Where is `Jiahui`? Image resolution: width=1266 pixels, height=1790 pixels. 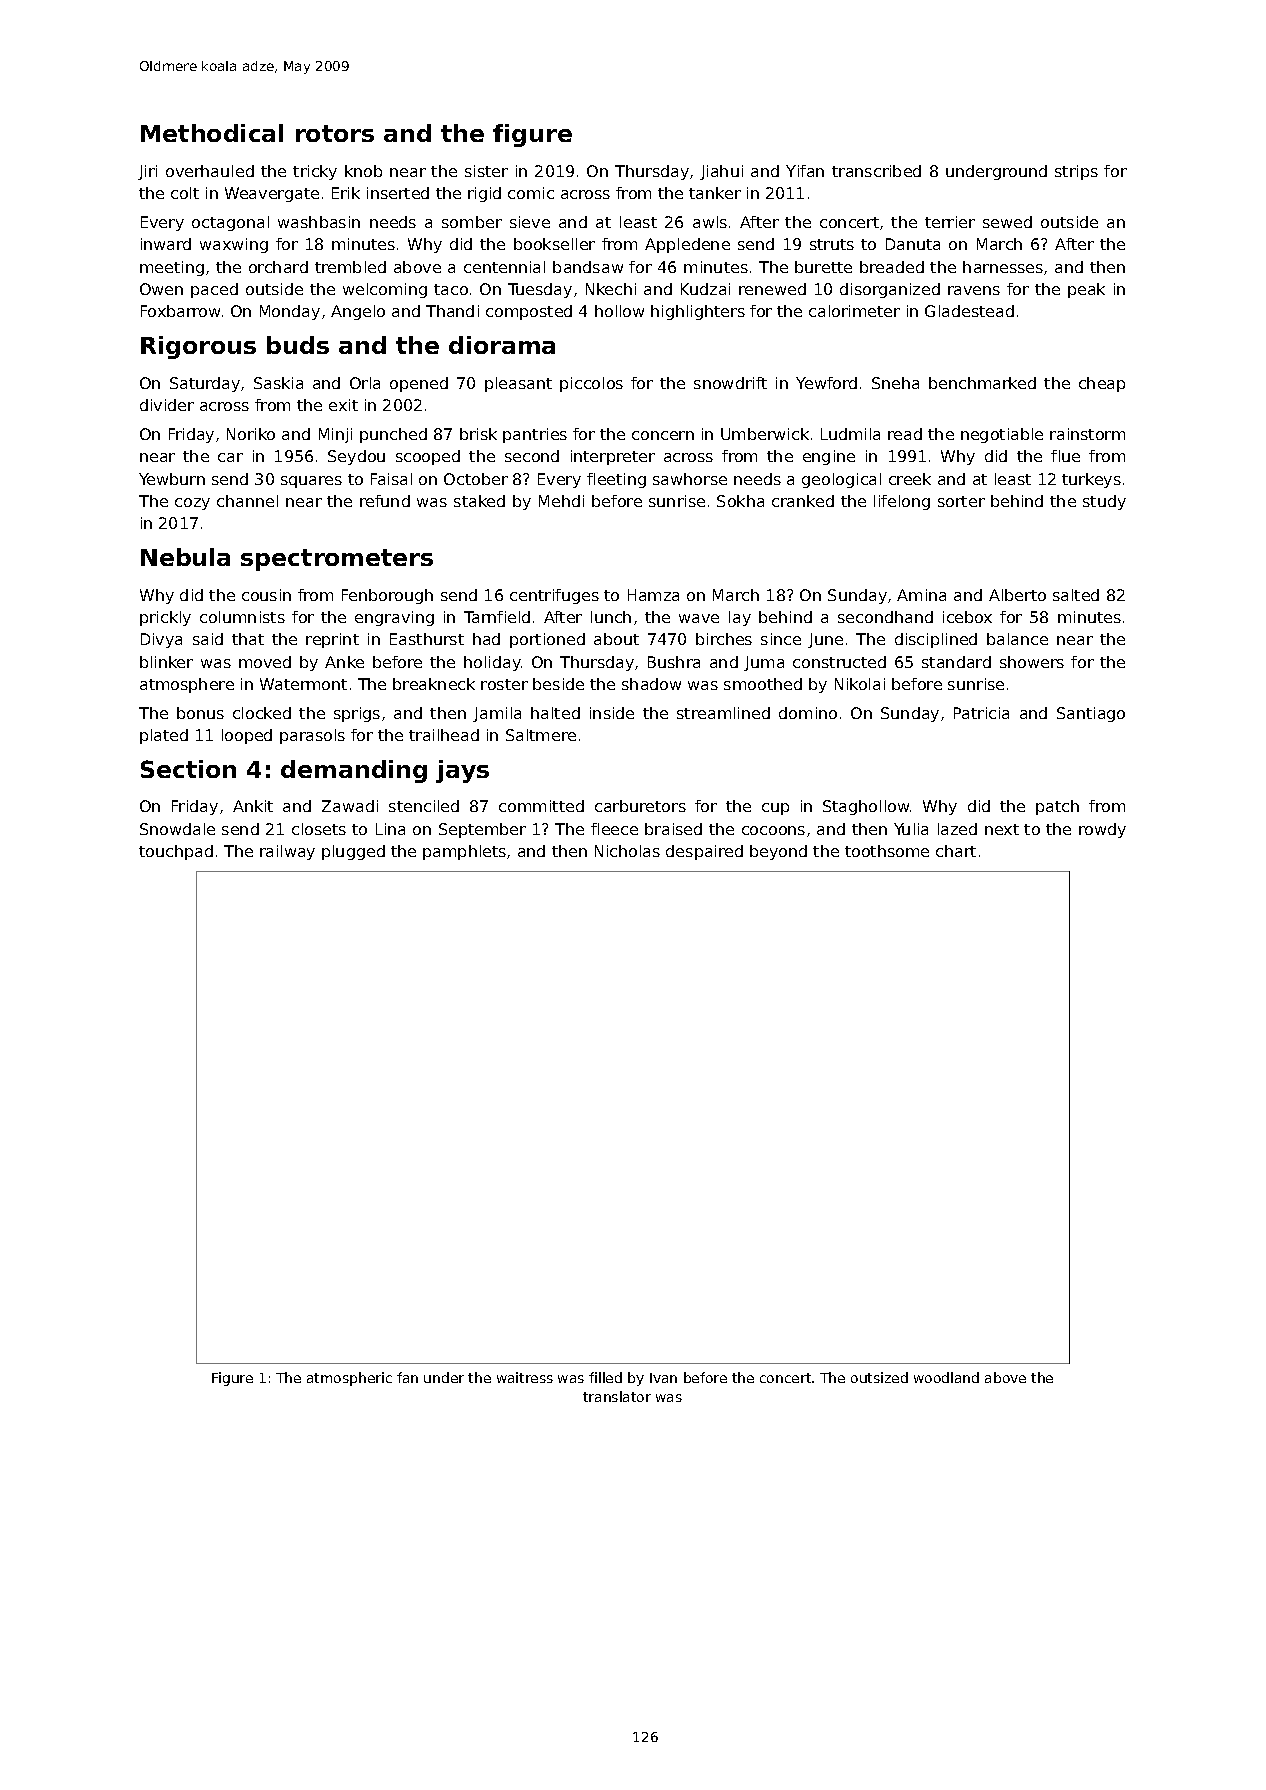 Jiahui is located at coordinates (721, 172).
